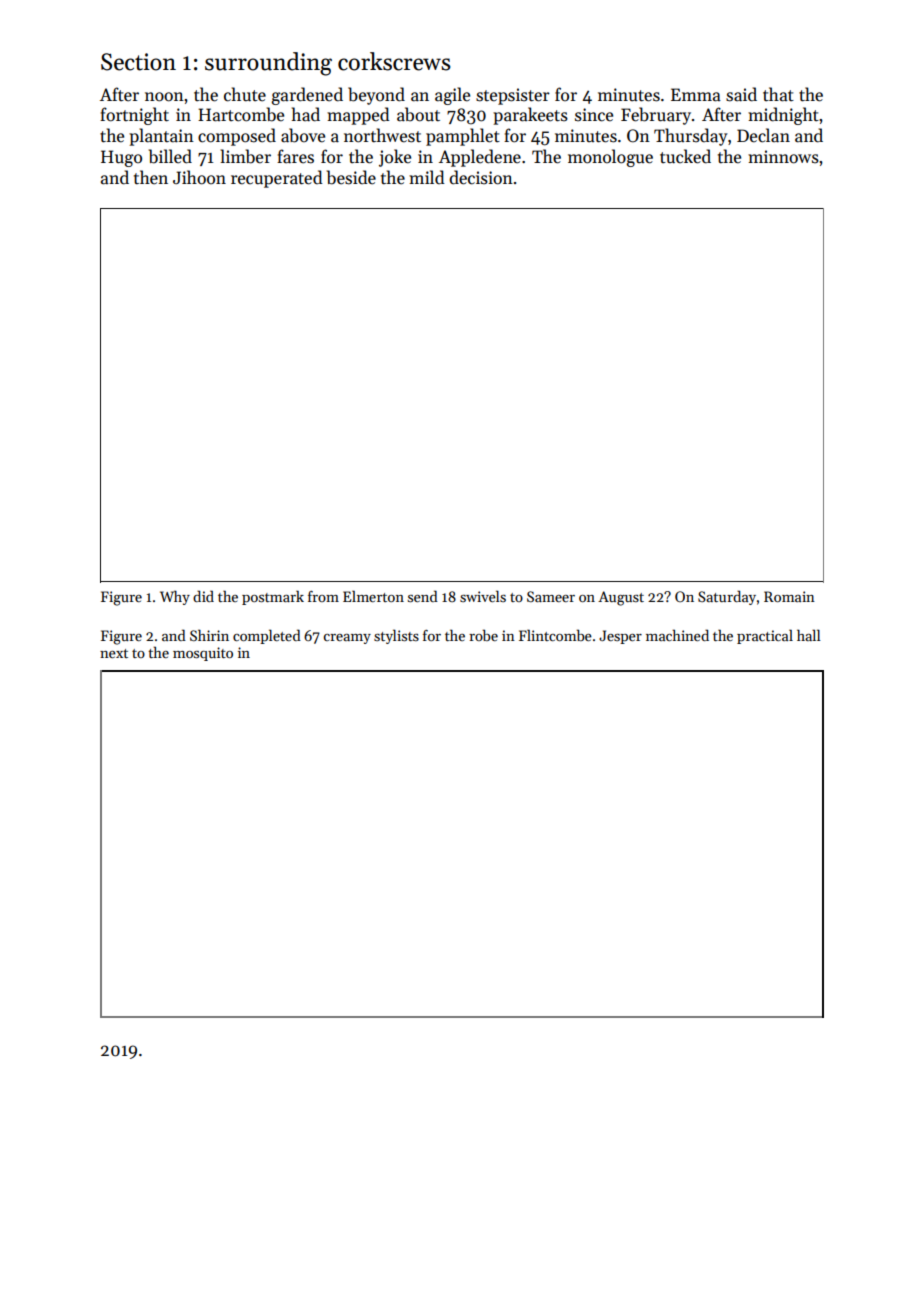 The image size is (924, 1308). I want to click on hall, so click(809, 635).
